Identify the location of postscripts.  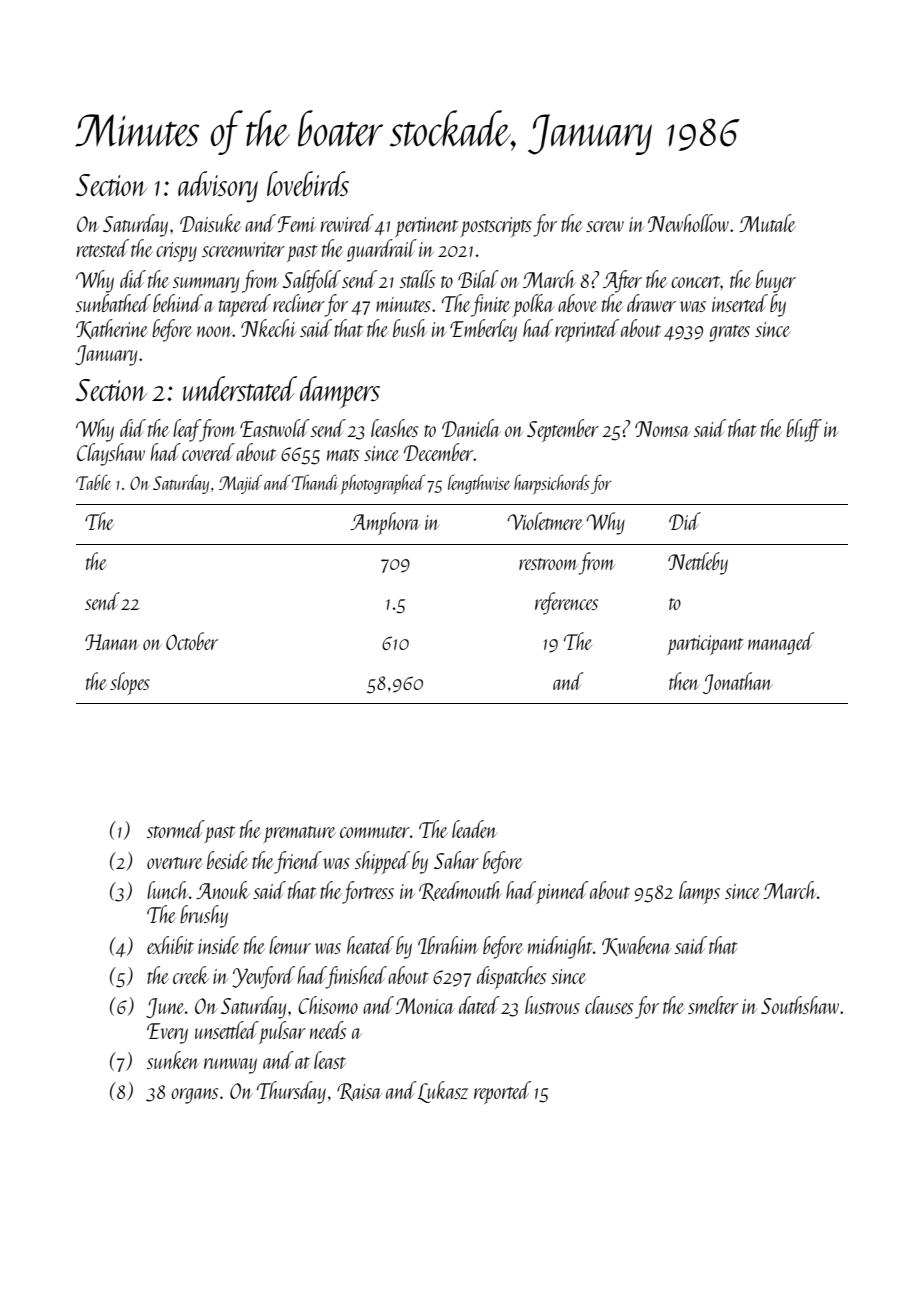
(496, 227).
